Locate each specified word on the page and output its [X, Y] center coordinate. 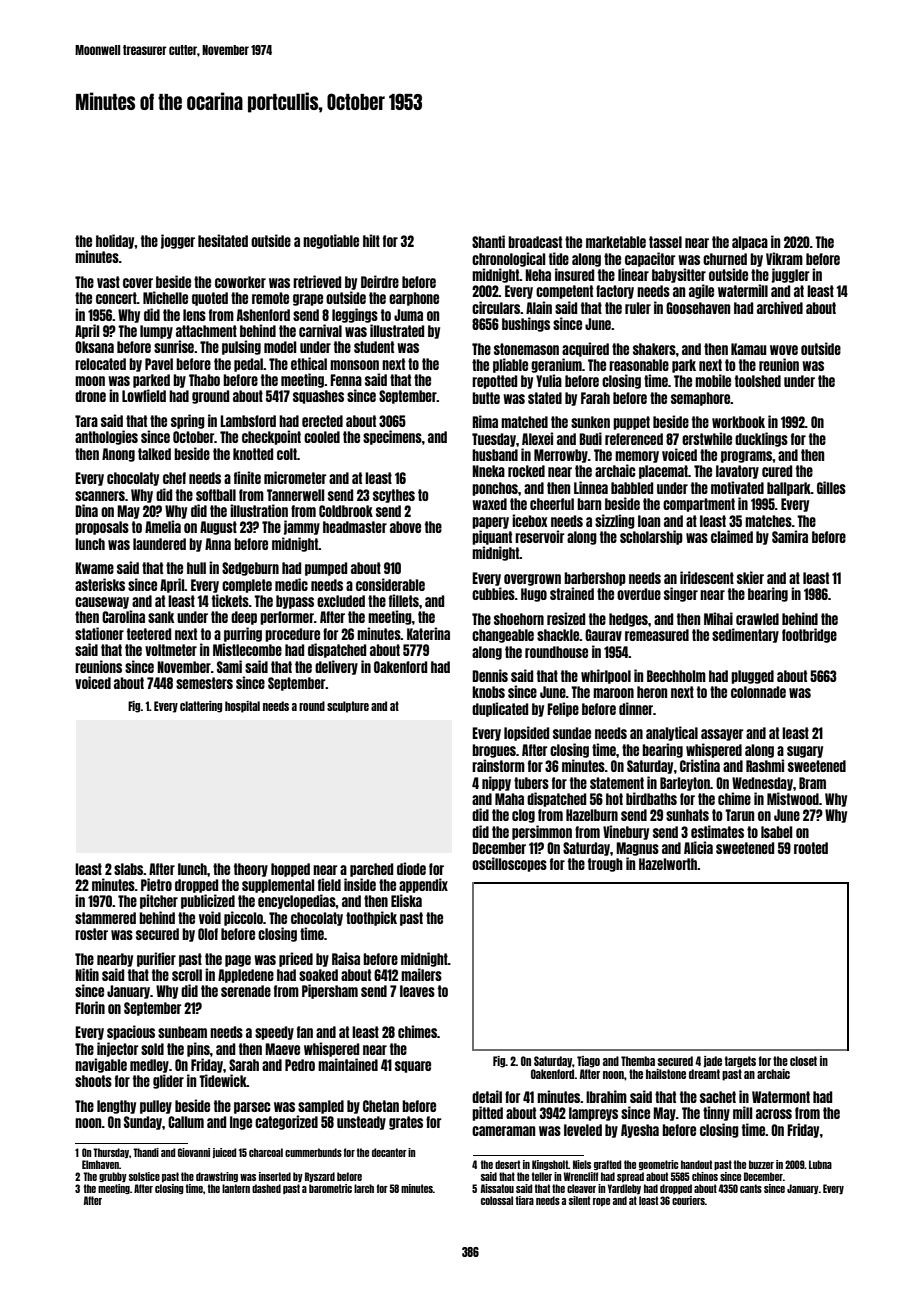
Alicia [698, 847]
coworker [240, 282]
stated [545, 398]
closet [803, 1061]
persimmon [542, 832]
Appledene [246, 976]
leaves [417, 991]
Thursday [111, 1153]
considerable [390, 584]
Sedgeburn [250, 569]
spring [188, 421]
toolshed [758, 381]
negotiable [331, 241]
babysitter [679, 275]
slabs [128, 869]
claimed [732, 536]
